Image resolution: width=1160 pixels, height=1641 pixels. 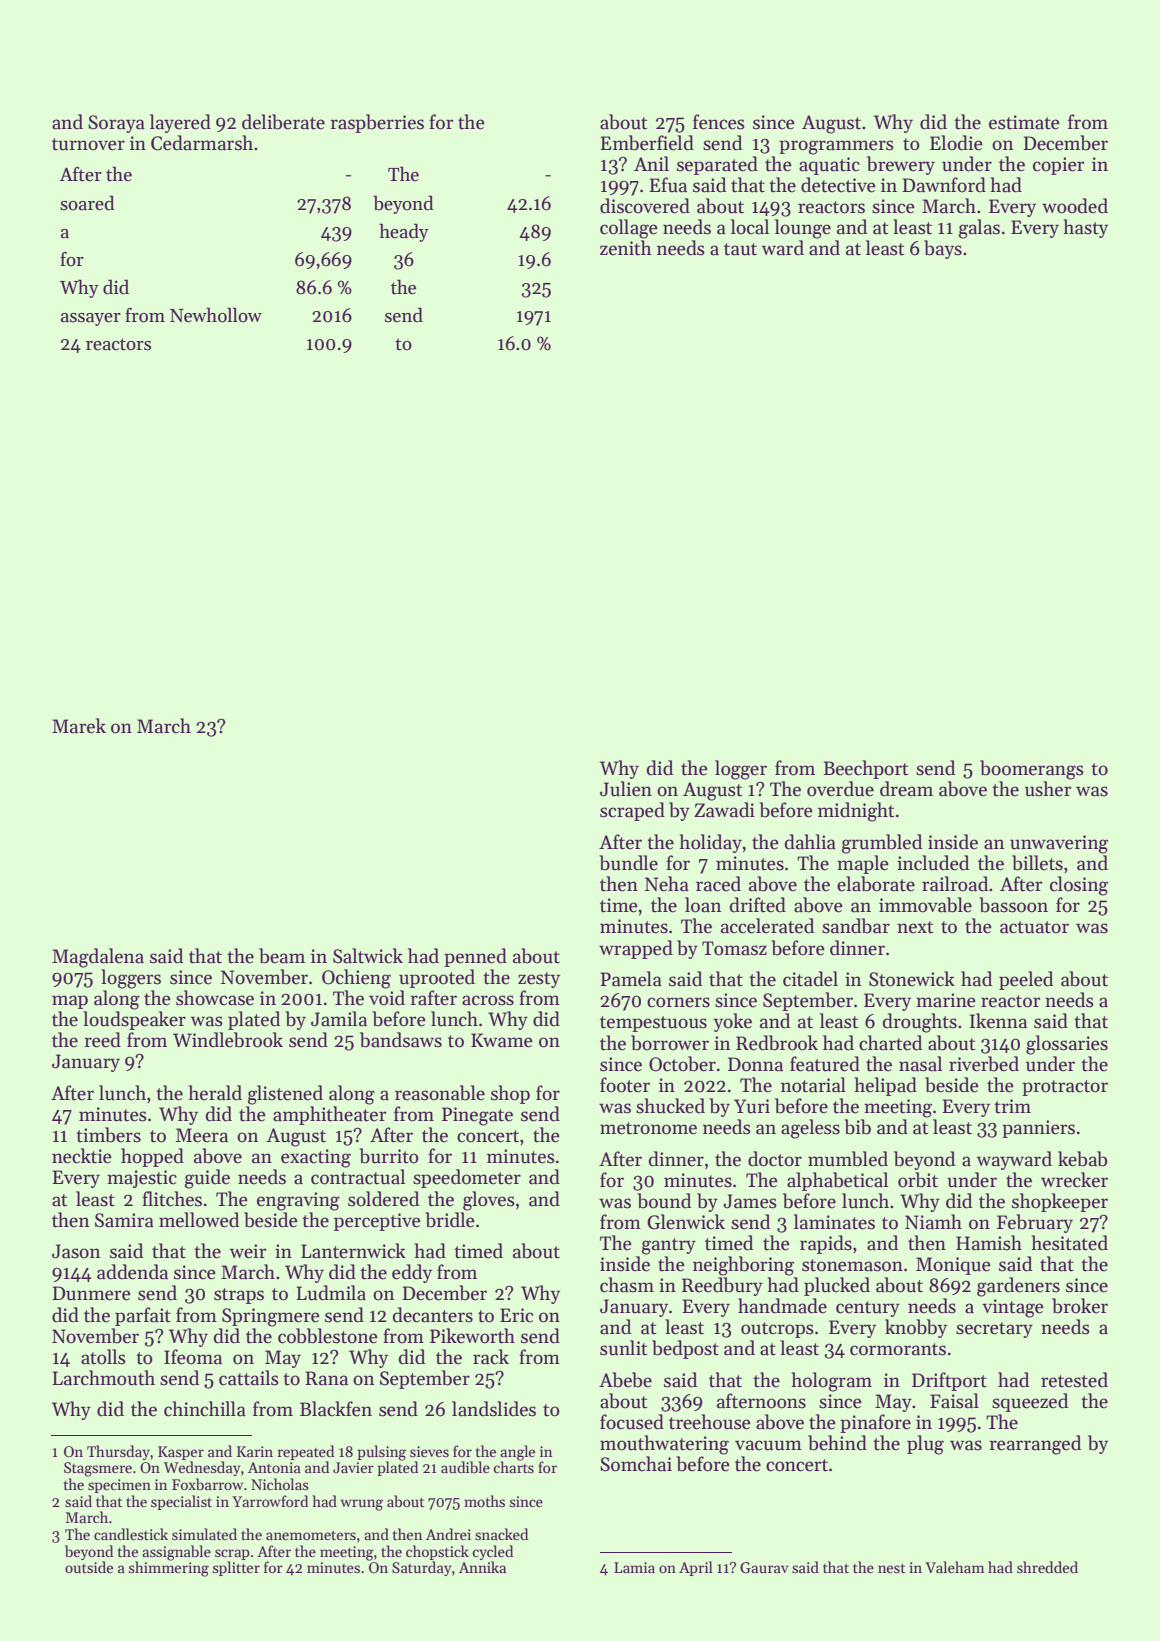 I want to click on Newhollow, so click(x=216, y=315).
